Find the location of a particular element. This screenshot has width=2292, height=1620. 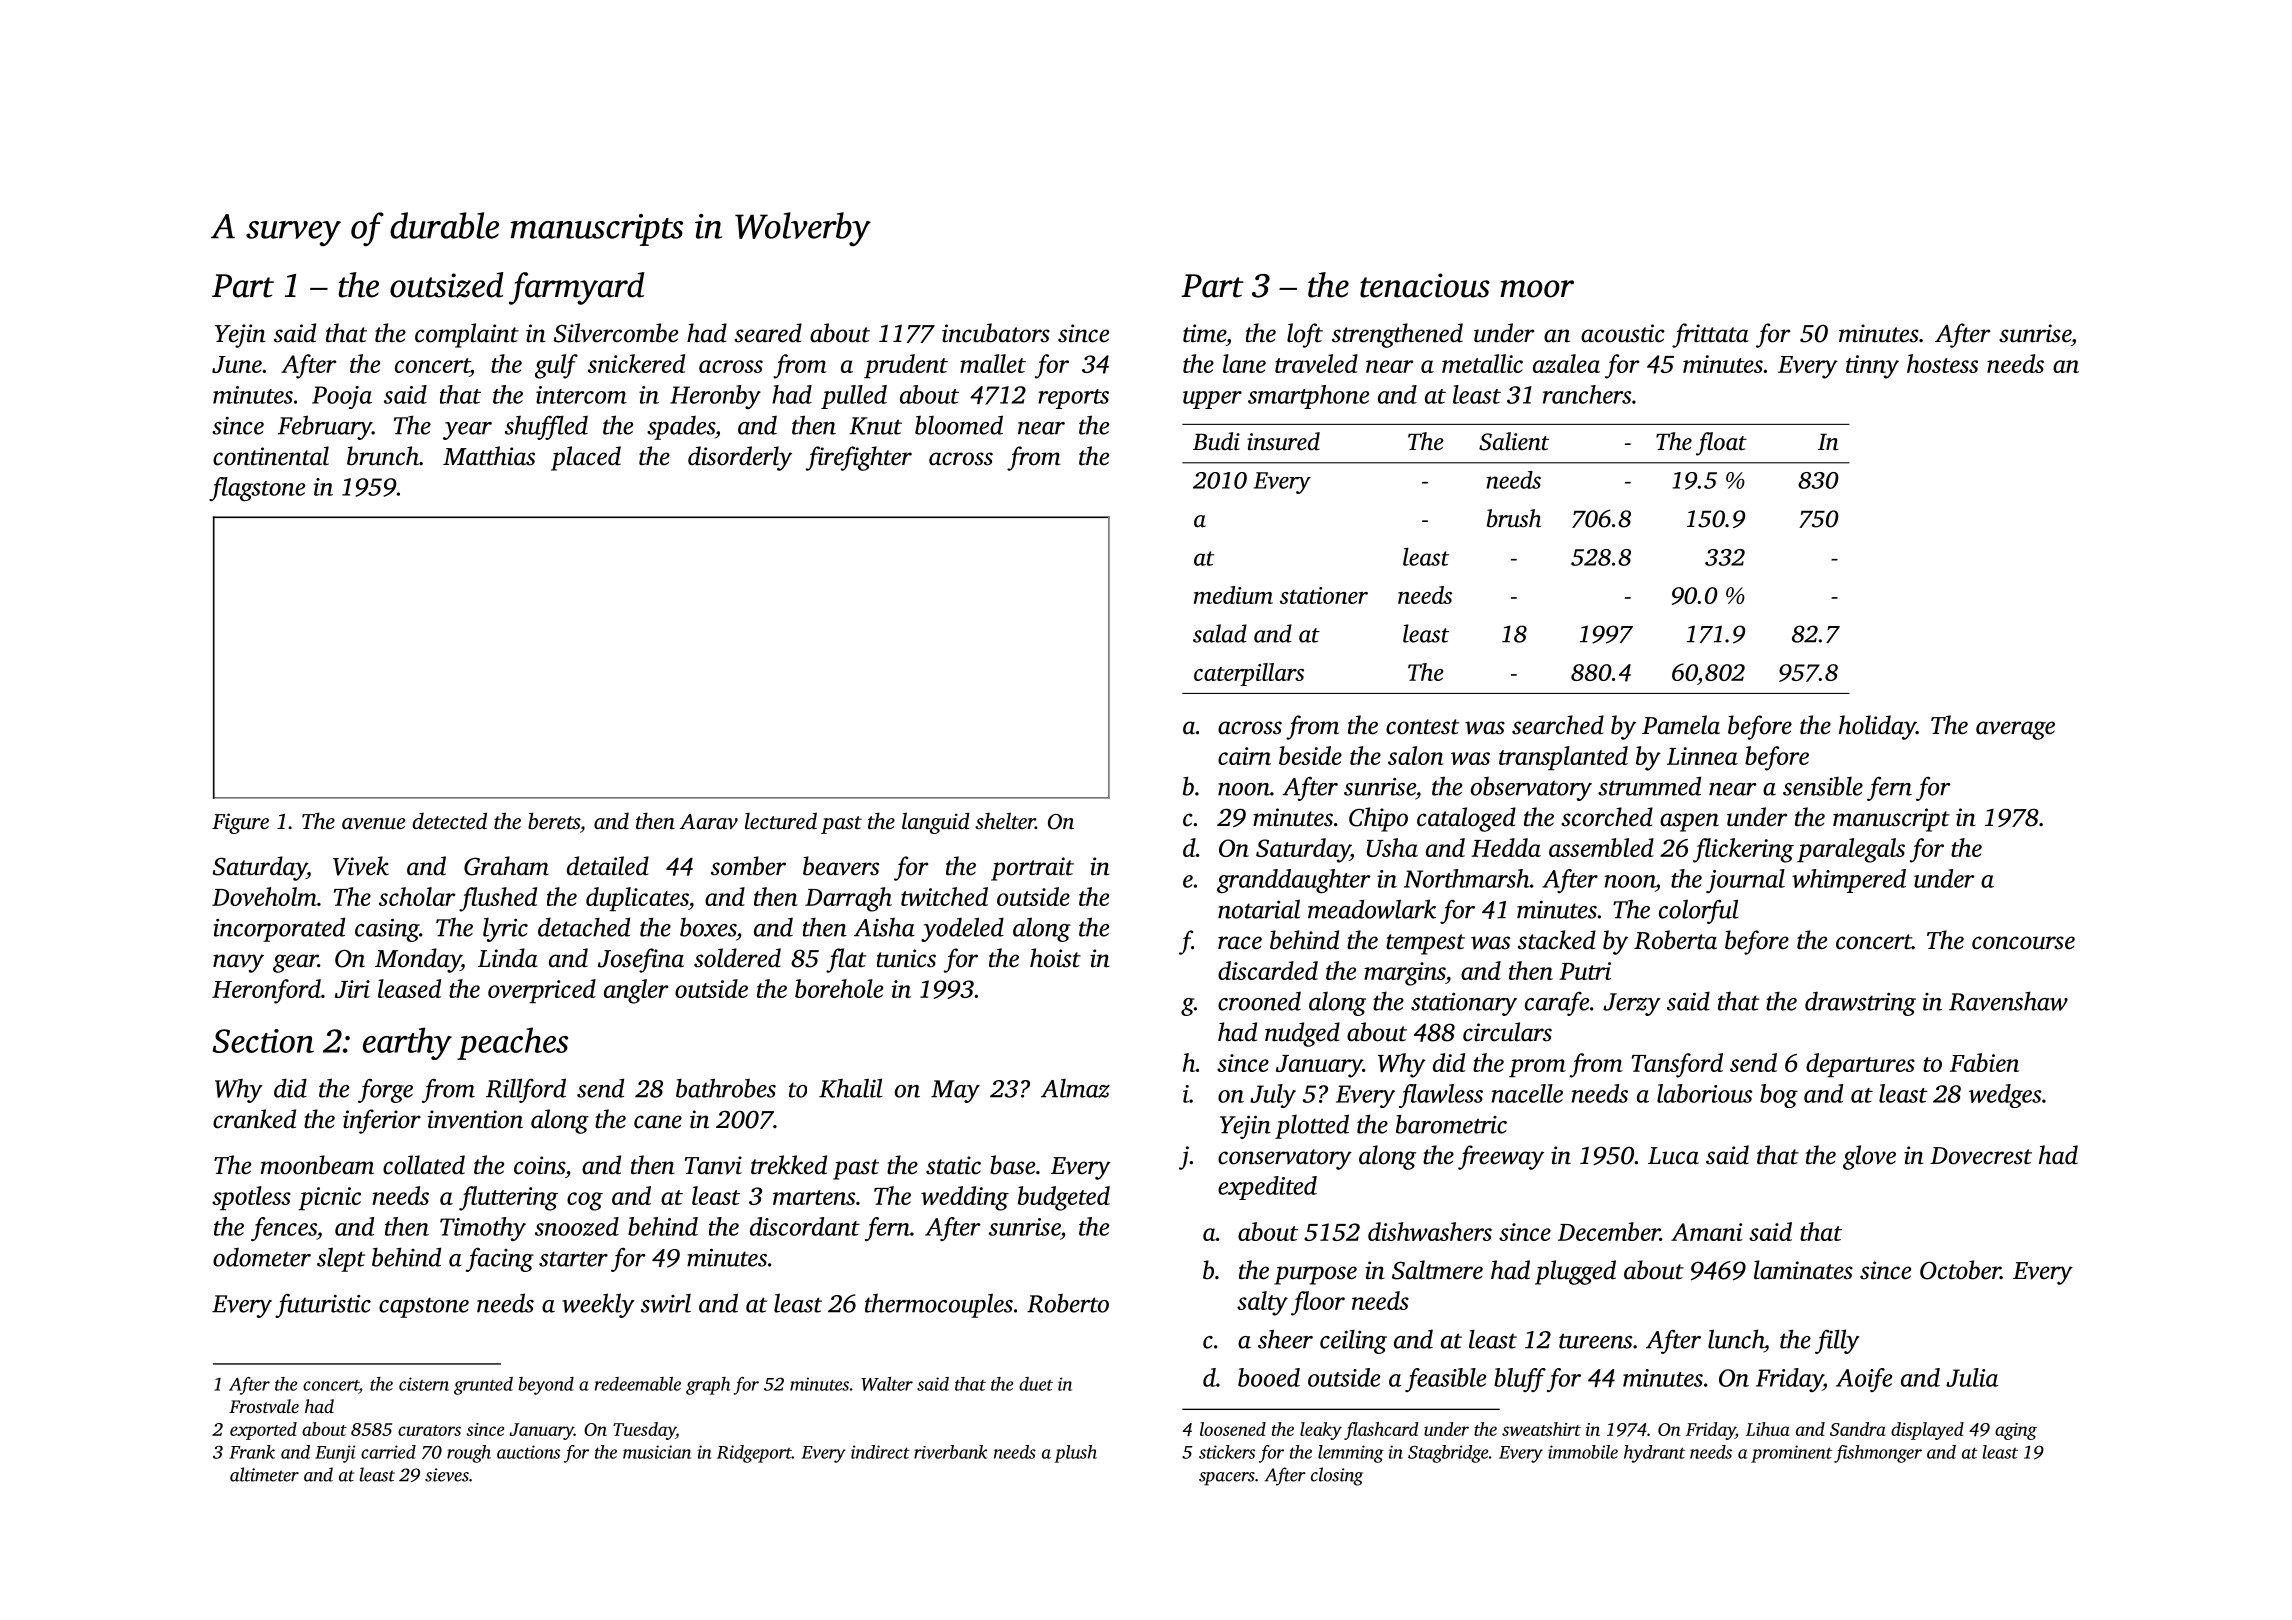

shelter is located at coordinates (1005, 820).
